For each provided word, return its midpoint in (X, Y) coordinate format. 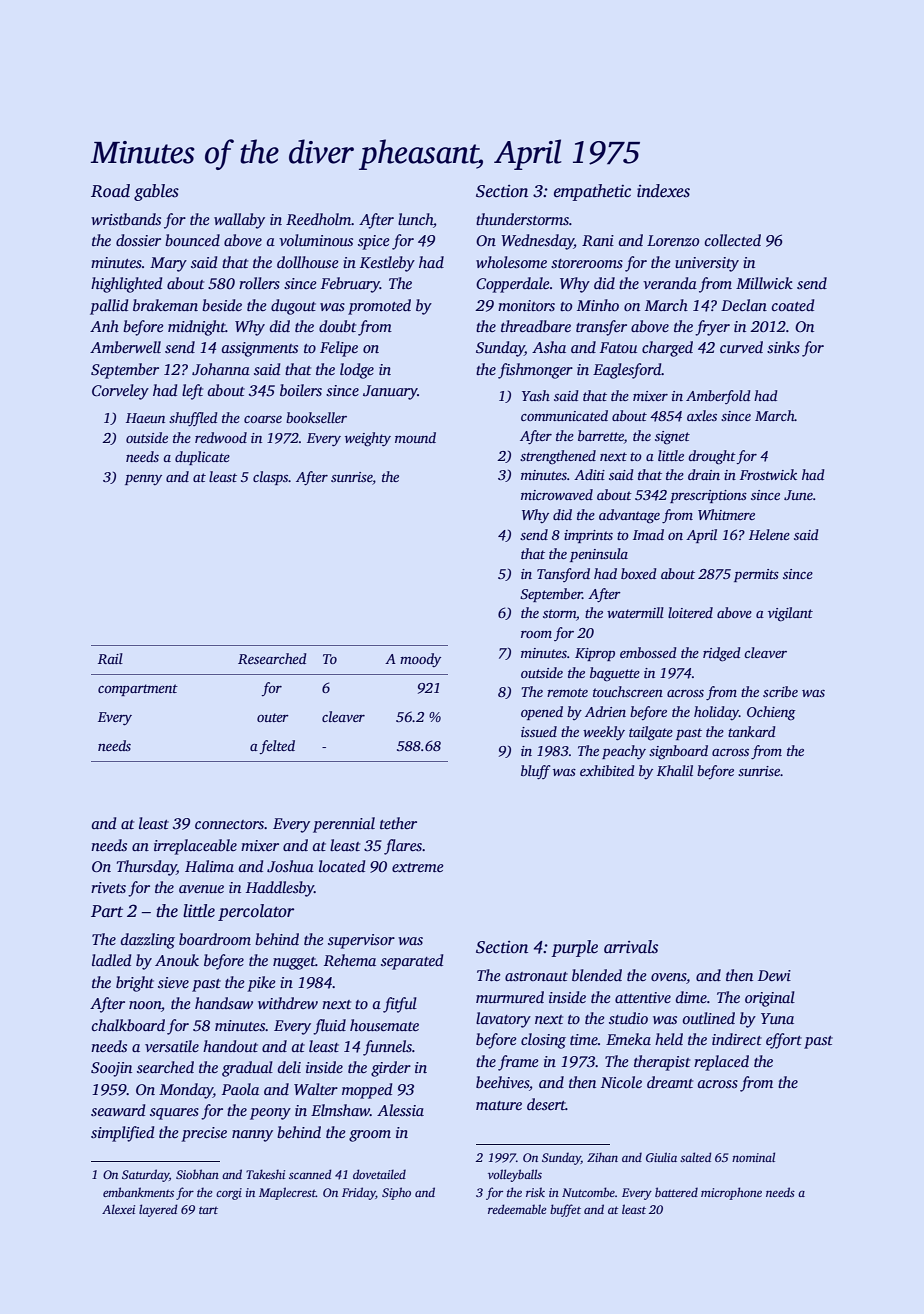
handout (230, 1046)
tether (398, 823)
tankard (752, 731)
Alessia (400, 1110)
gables (156, 192)
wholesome (511, 262)
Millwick (764, 283)
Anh (104, 326)
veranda (670, 283)
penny (143, 480)
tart (208, 1210)
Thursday (146, 868)
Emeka (628, 1039)
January (390, 392)
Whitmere (726, 514)
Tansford (563, 575)
